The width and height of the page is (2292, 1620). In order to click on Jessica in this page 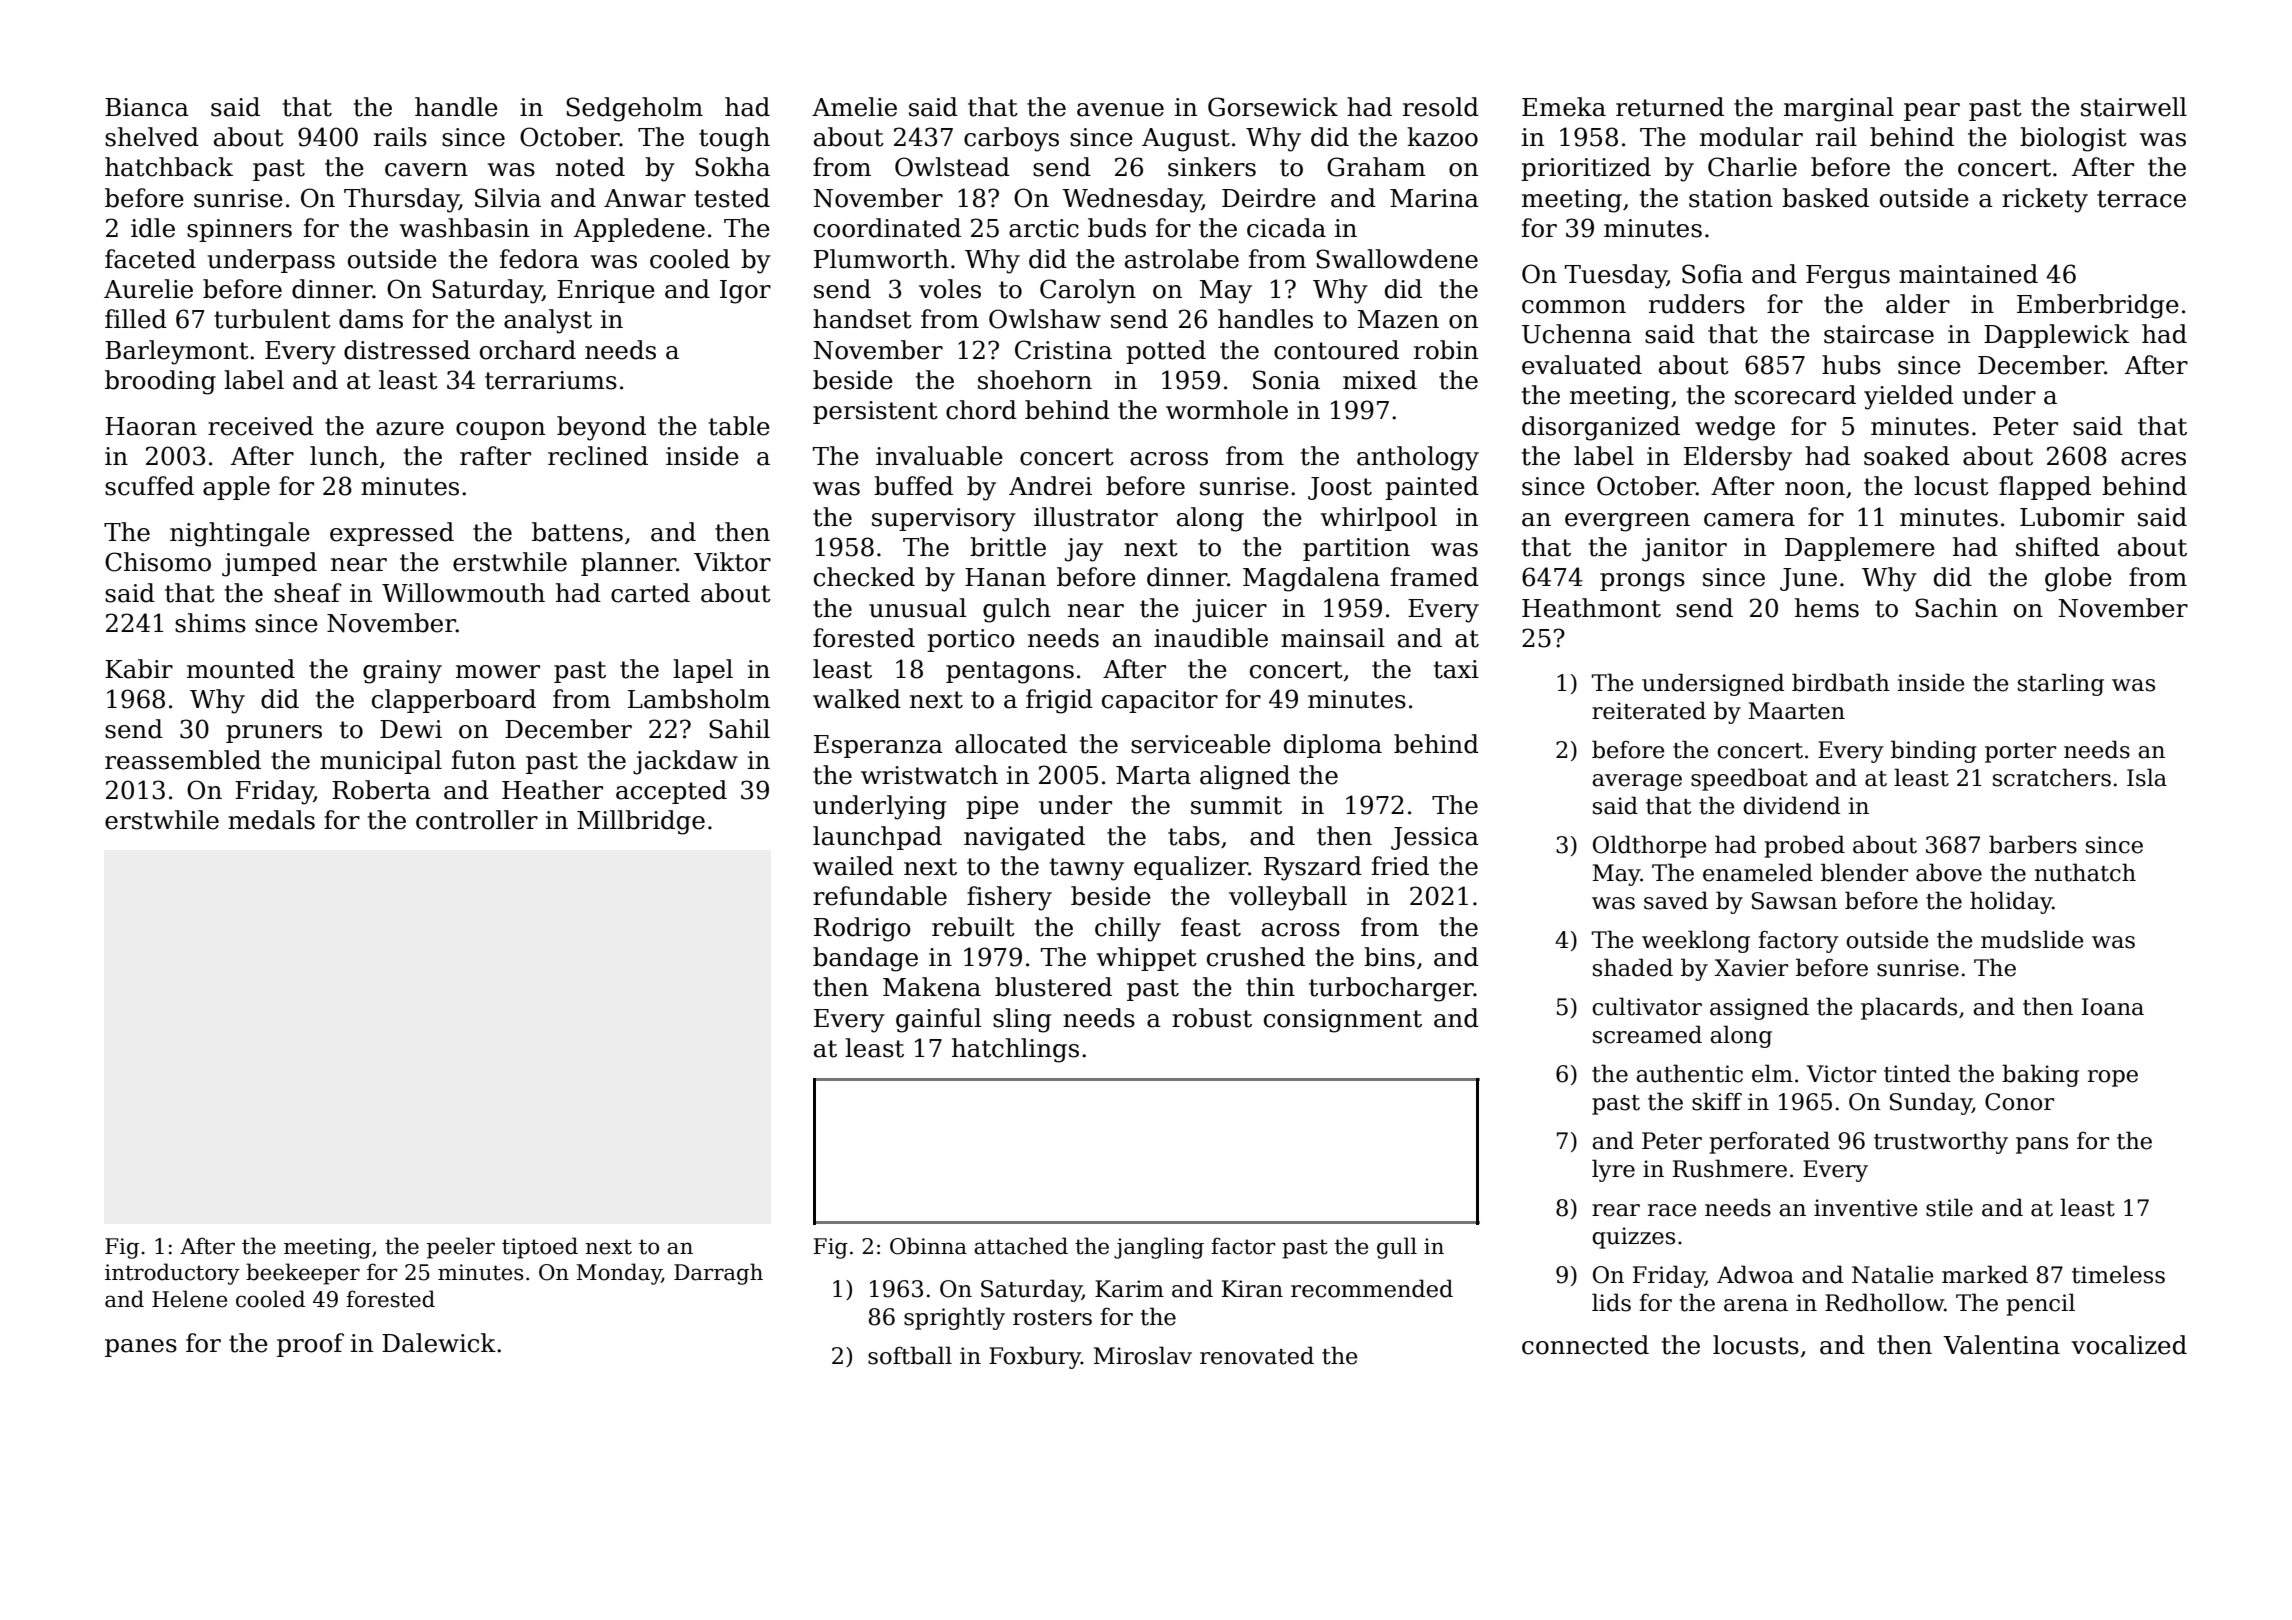, I will do `click(1435, 838)`.
